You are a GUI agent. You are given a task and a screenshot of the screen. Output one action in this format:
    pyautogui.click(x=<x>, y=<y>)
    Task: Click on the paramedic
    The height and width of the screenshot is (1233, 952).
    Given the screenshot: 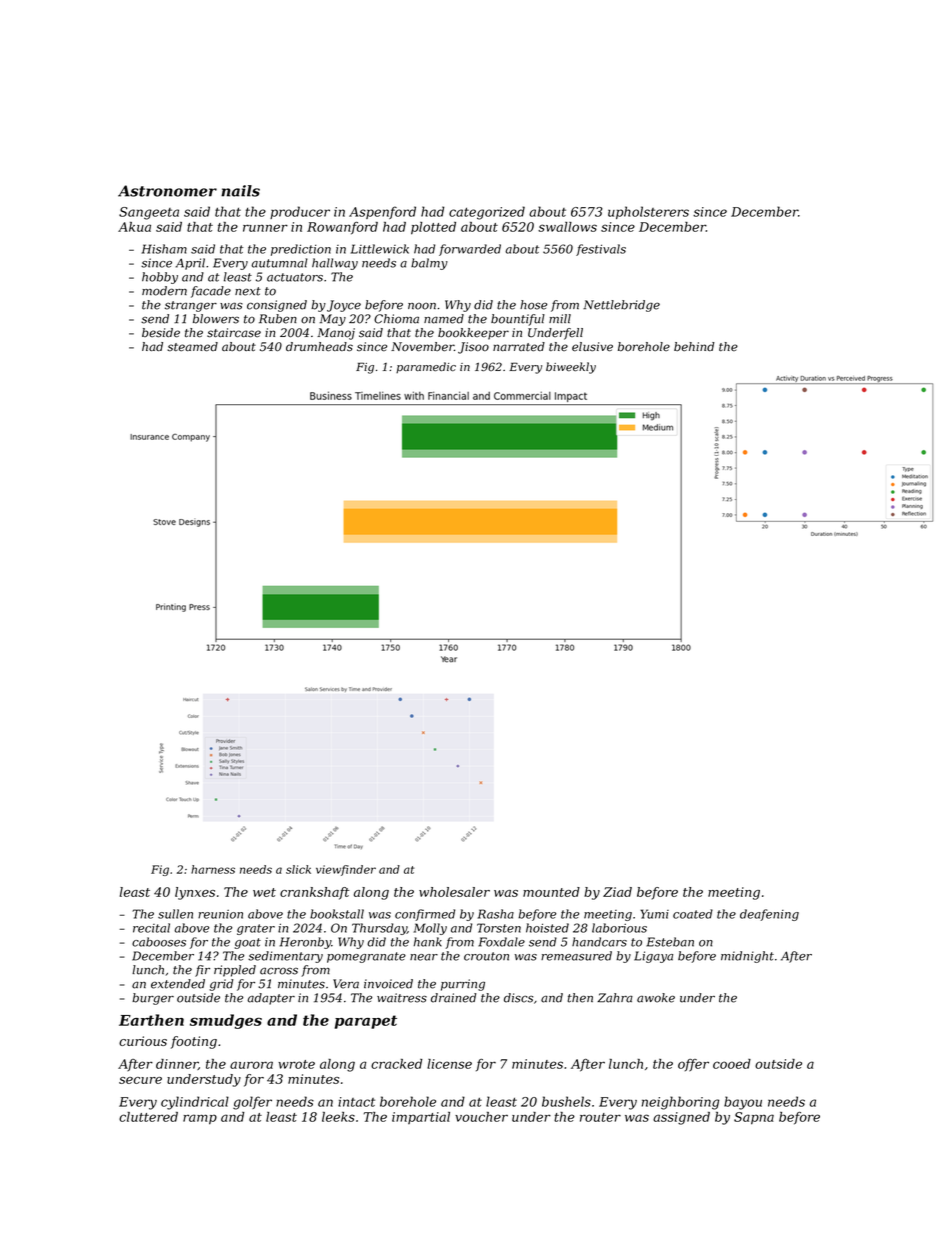 What is the action you would take?
    pyautogui.click(x=426, y=367)
